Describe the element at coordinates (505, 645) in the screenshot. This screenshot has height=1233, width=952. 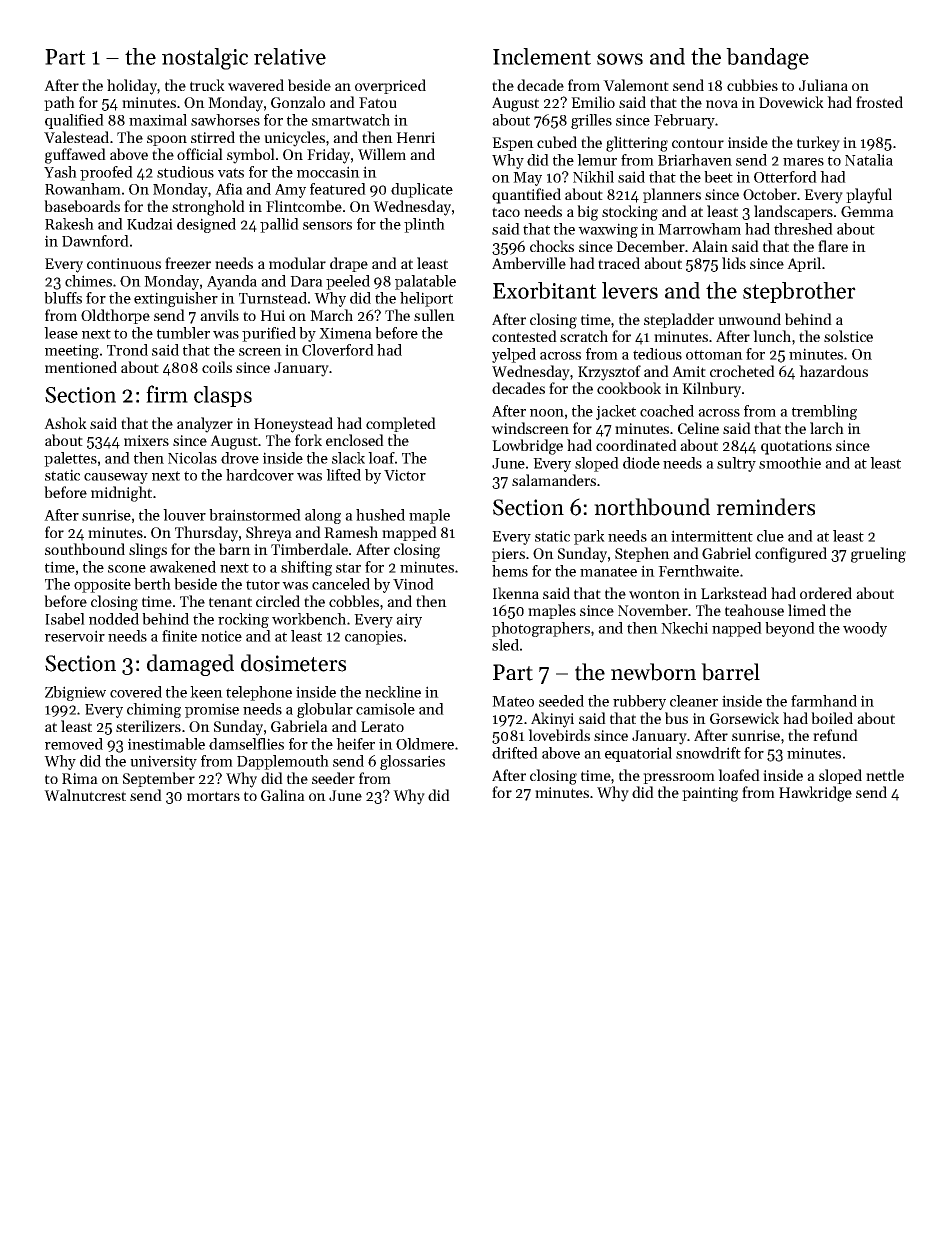
I see `sled` at that location.
